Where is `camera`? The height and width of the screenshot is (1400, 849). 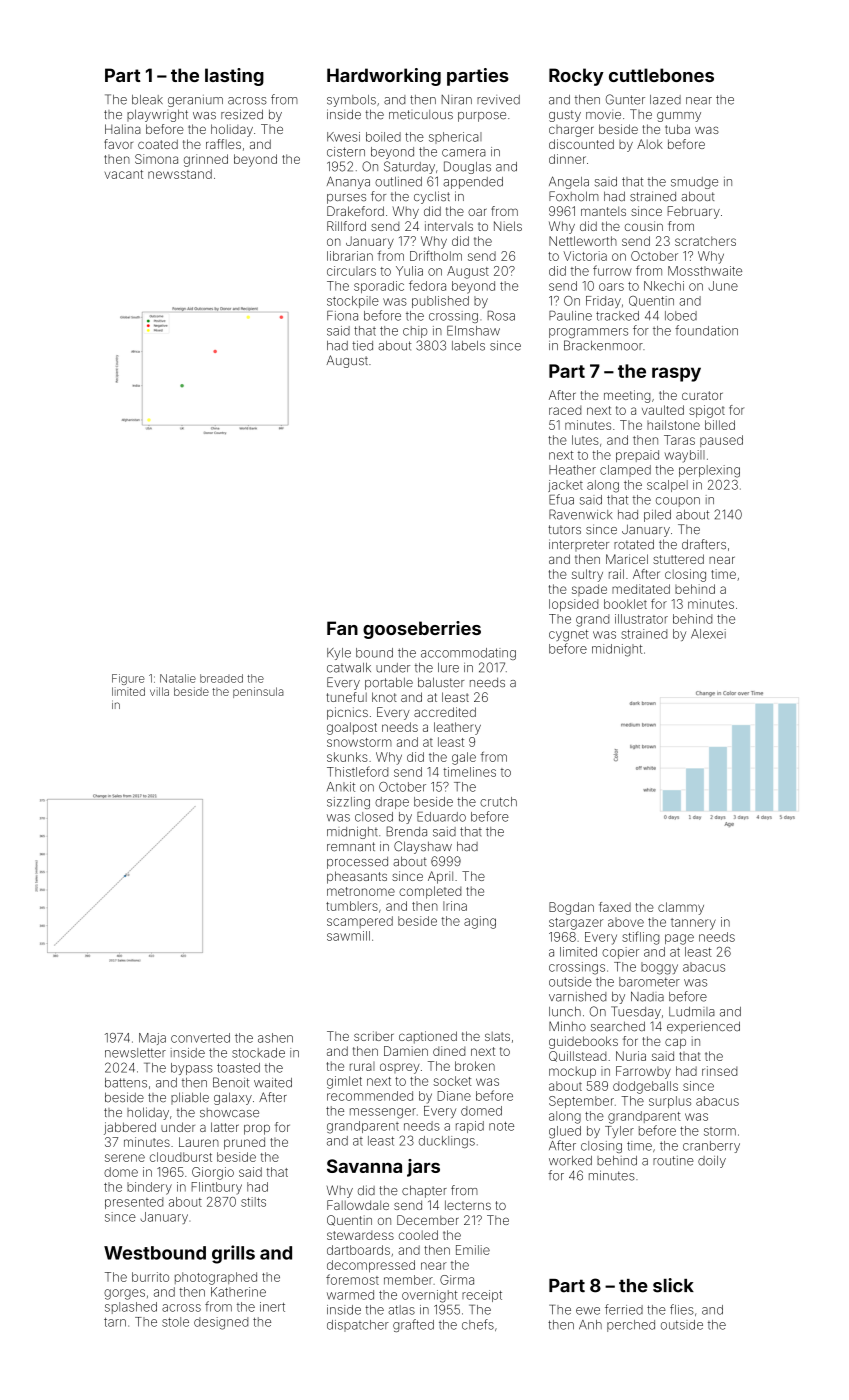
camera is located at coordinates (464, 153).
